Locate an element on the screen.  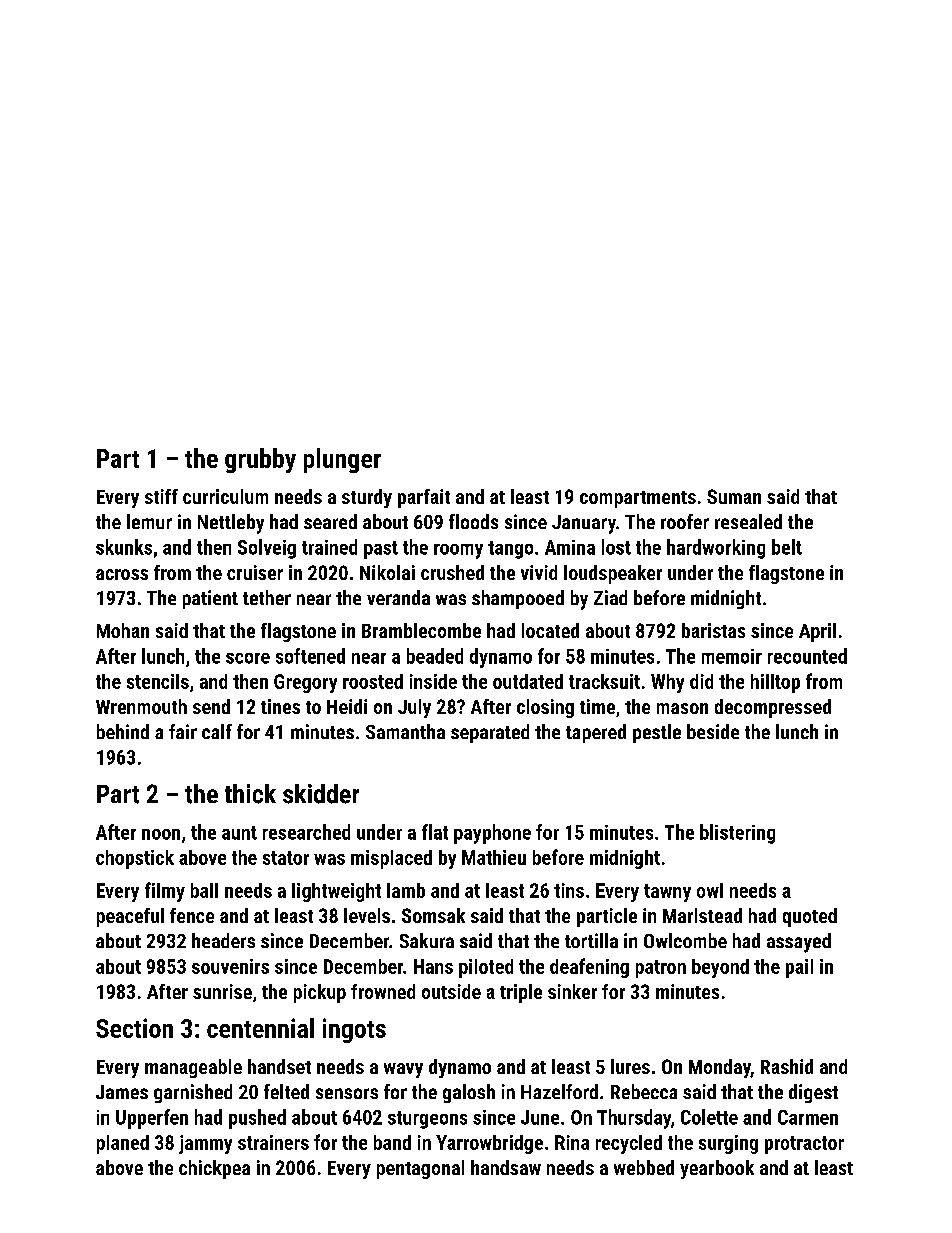
grubby is located at coordinates (260, 460).
